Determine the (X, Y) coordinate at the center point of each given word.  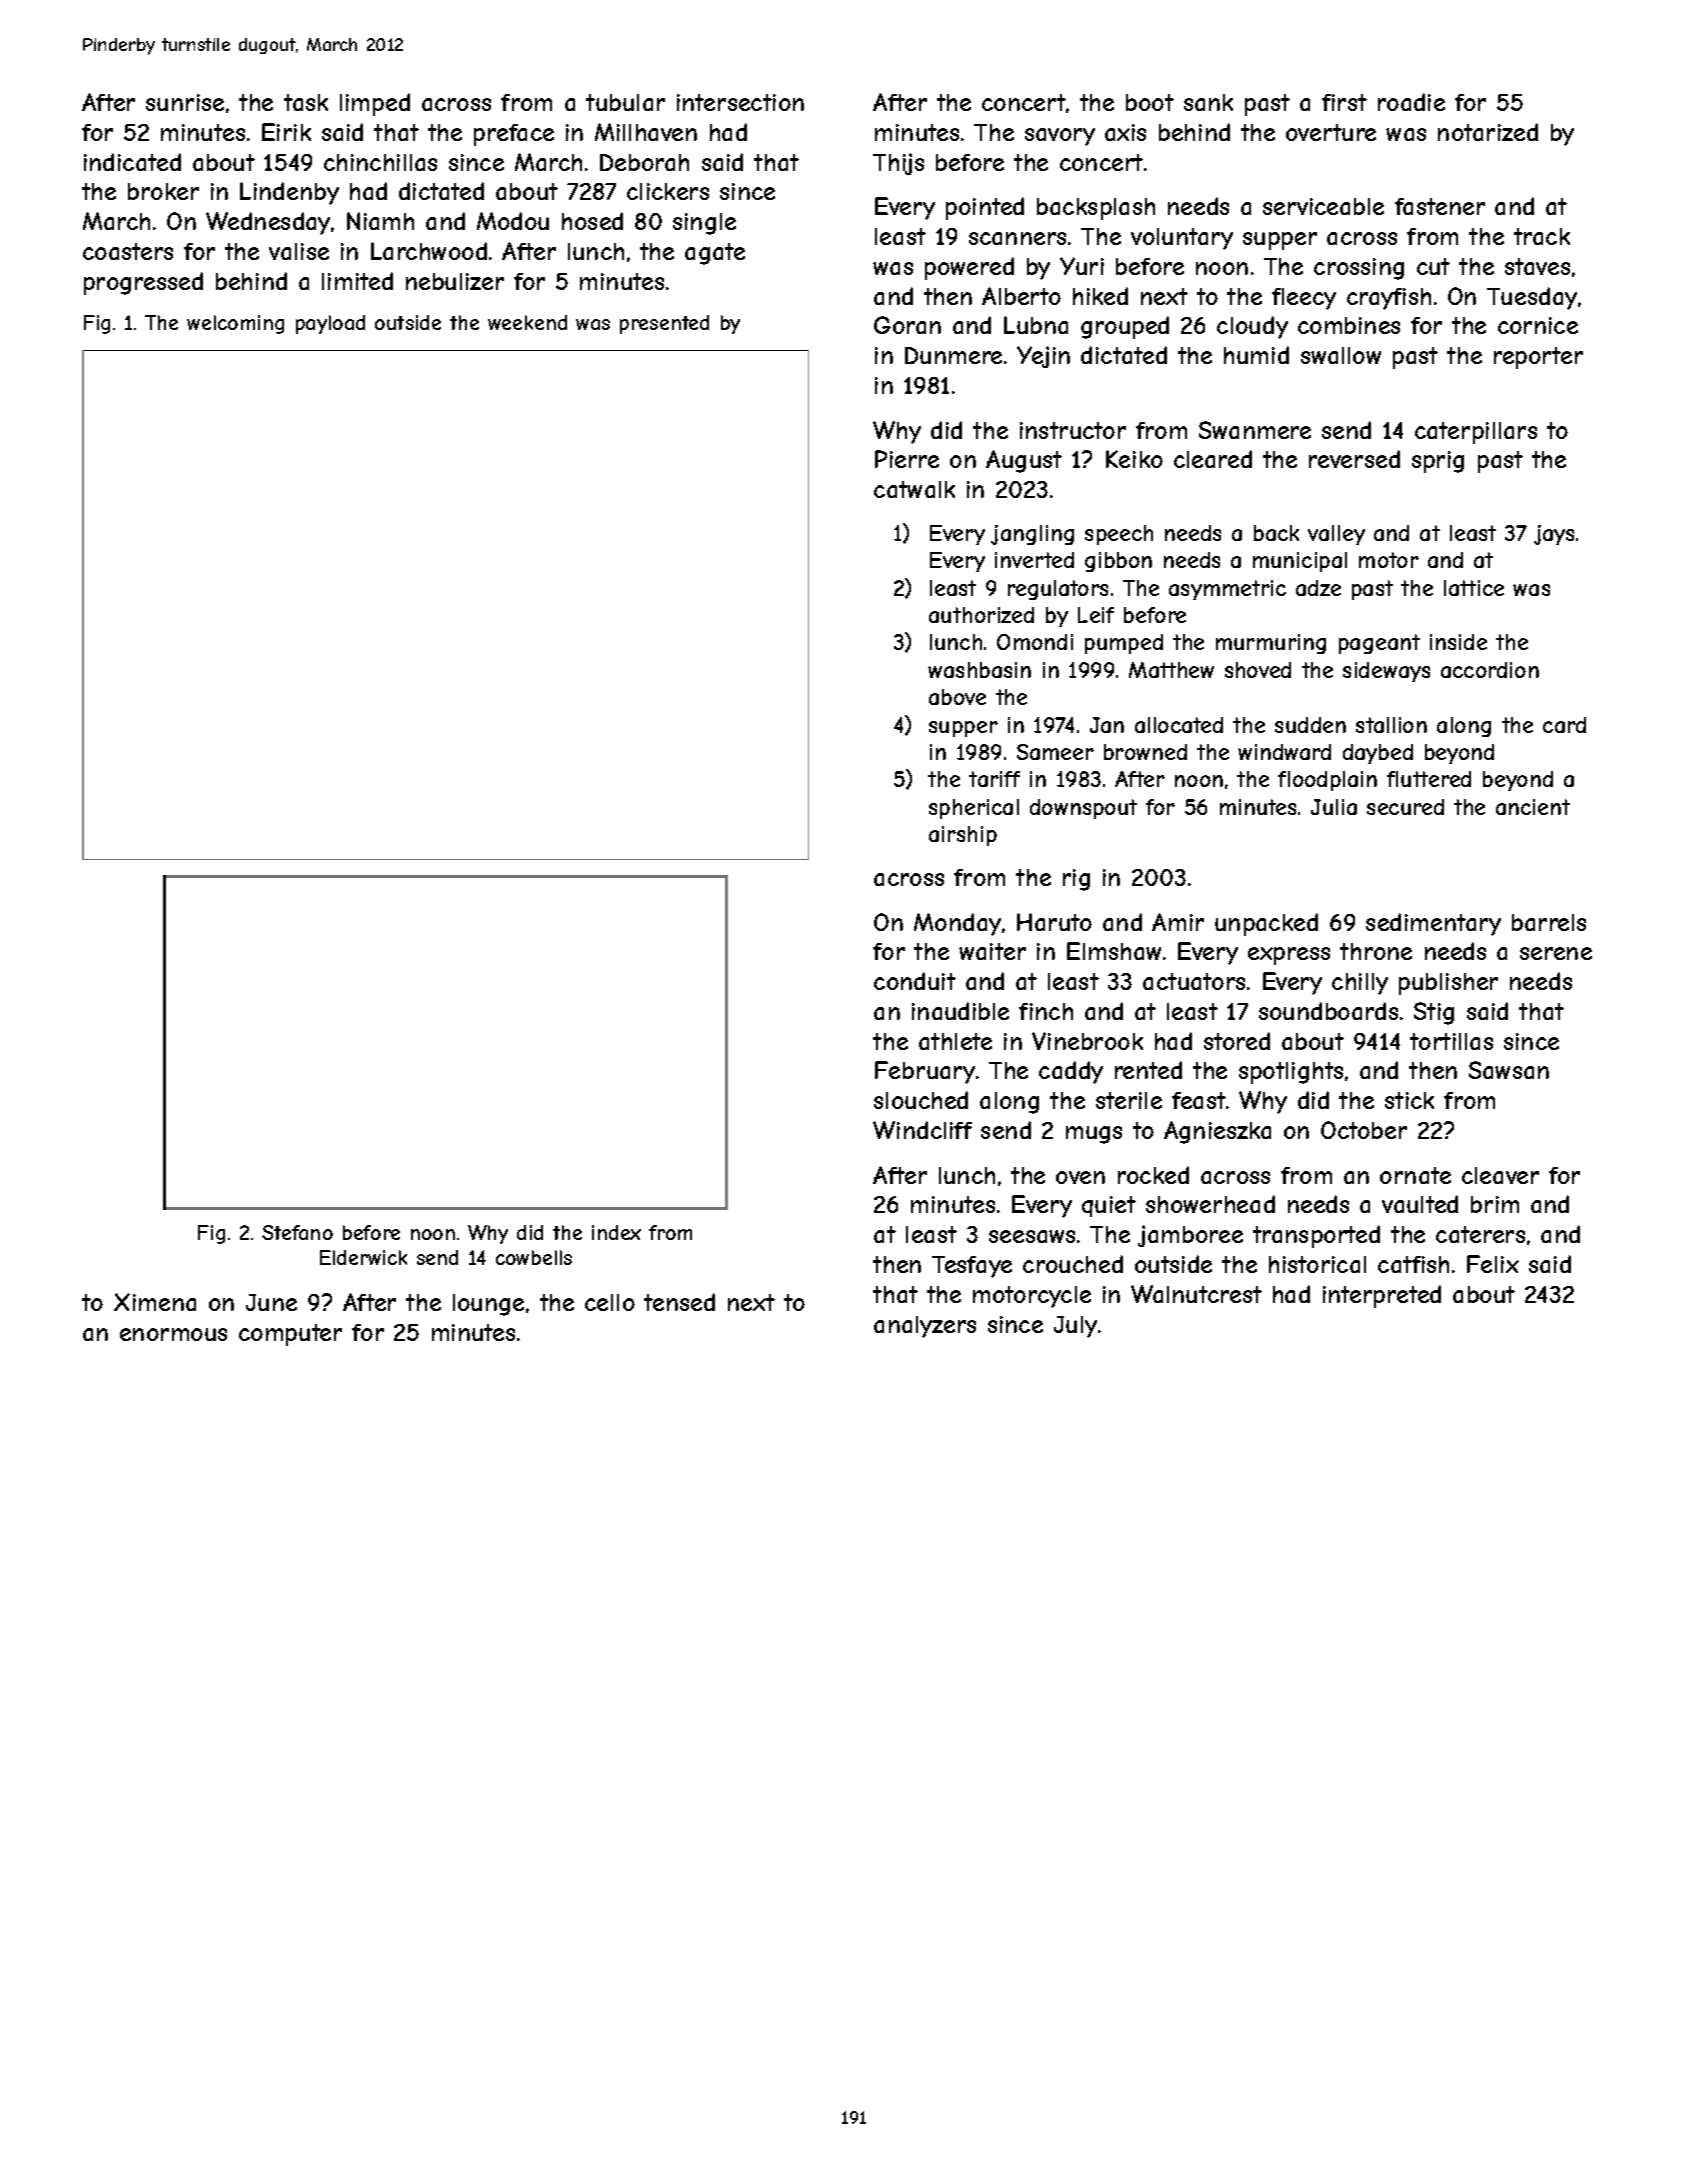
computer (290, 1335)
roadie (1411, 102)
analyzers (925, 1327)
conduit (915, 981)
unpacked (1266, 924)
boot (1150, 102)
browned (1145, 752)
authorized (981, 615)
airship (963, 836)
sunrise (185, 102)
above (957, 697)
